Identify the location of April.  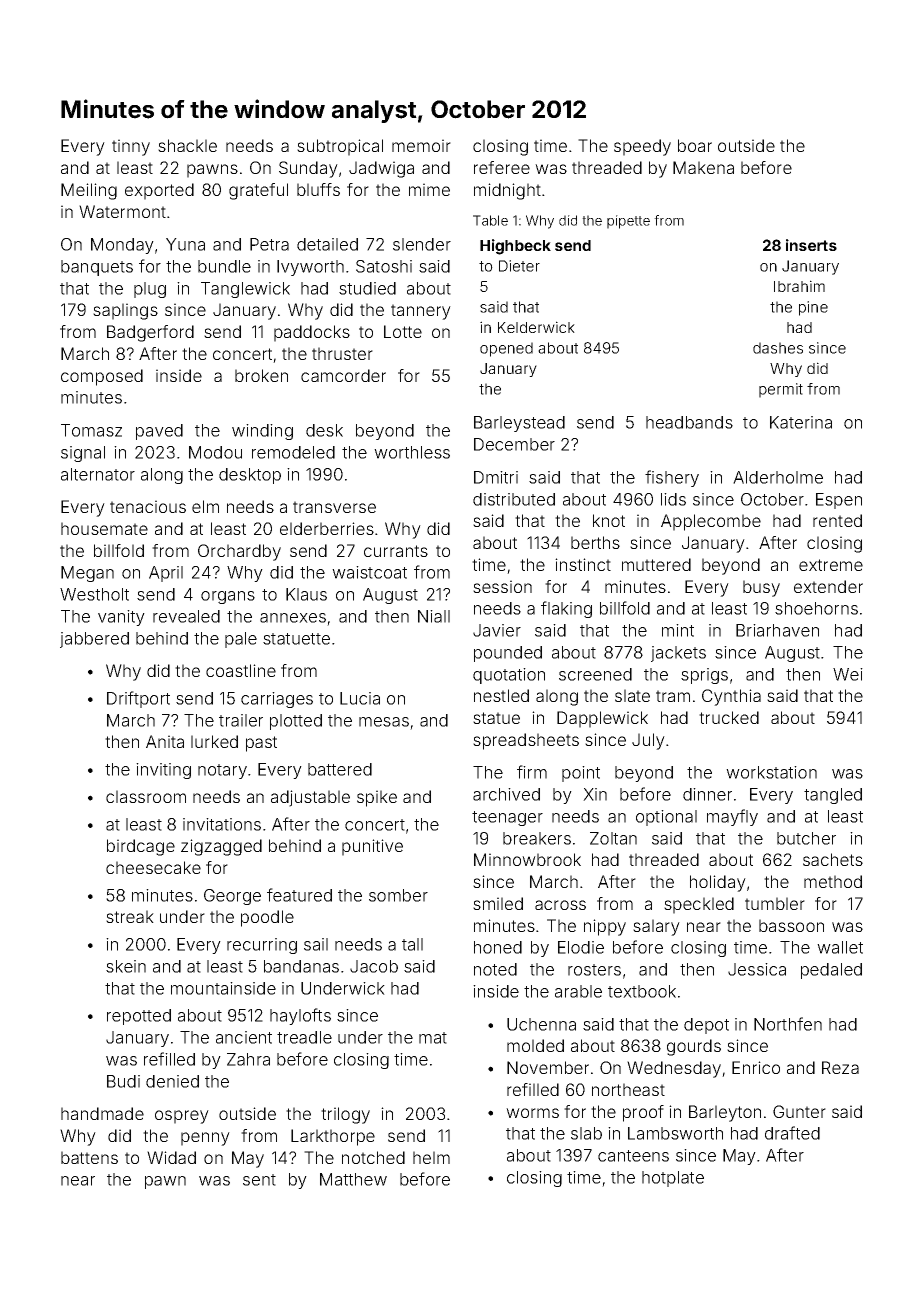
(166, 574).
